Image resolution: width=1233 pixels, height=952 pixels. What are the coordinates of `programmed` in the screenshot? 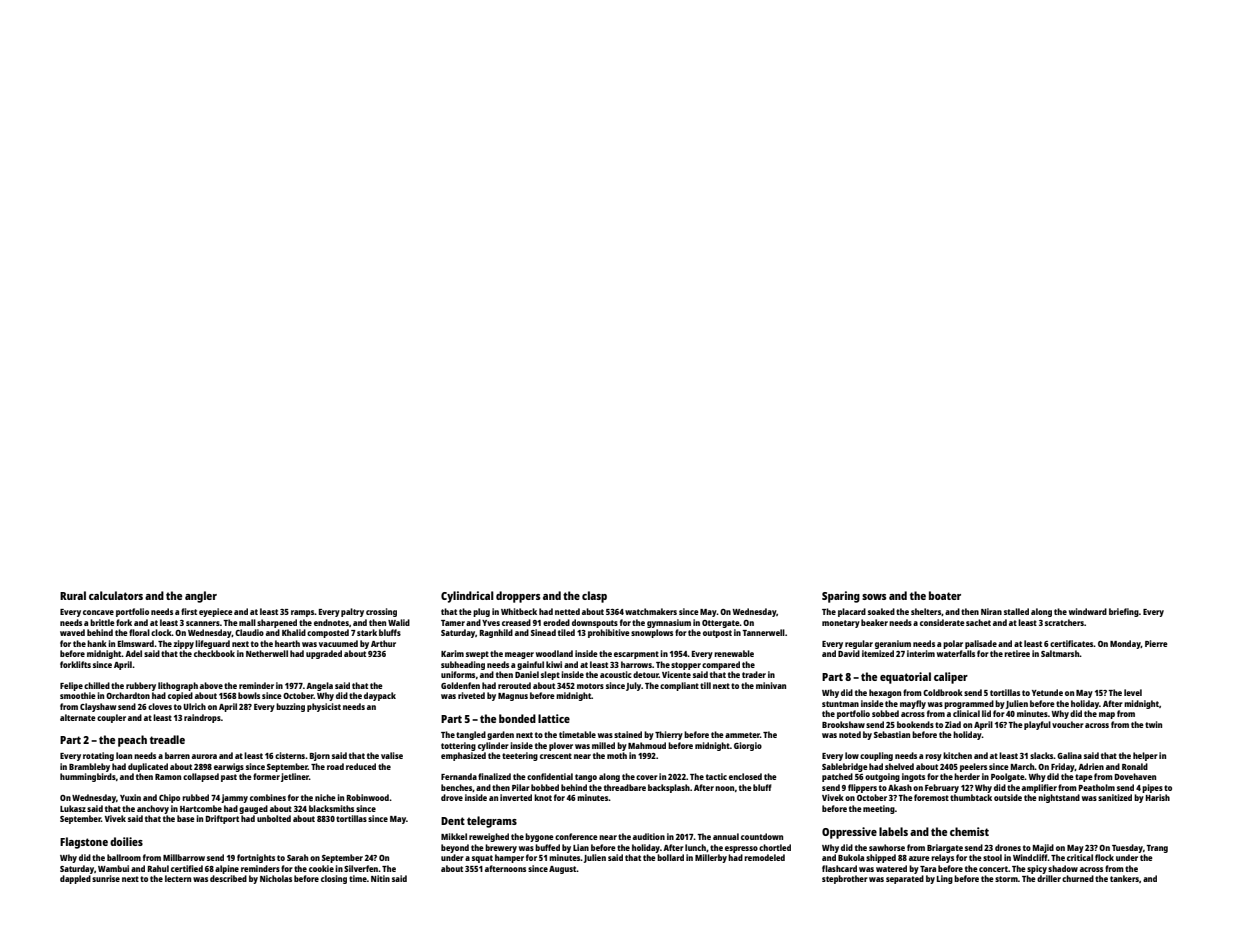 It's located at (969, 704).
